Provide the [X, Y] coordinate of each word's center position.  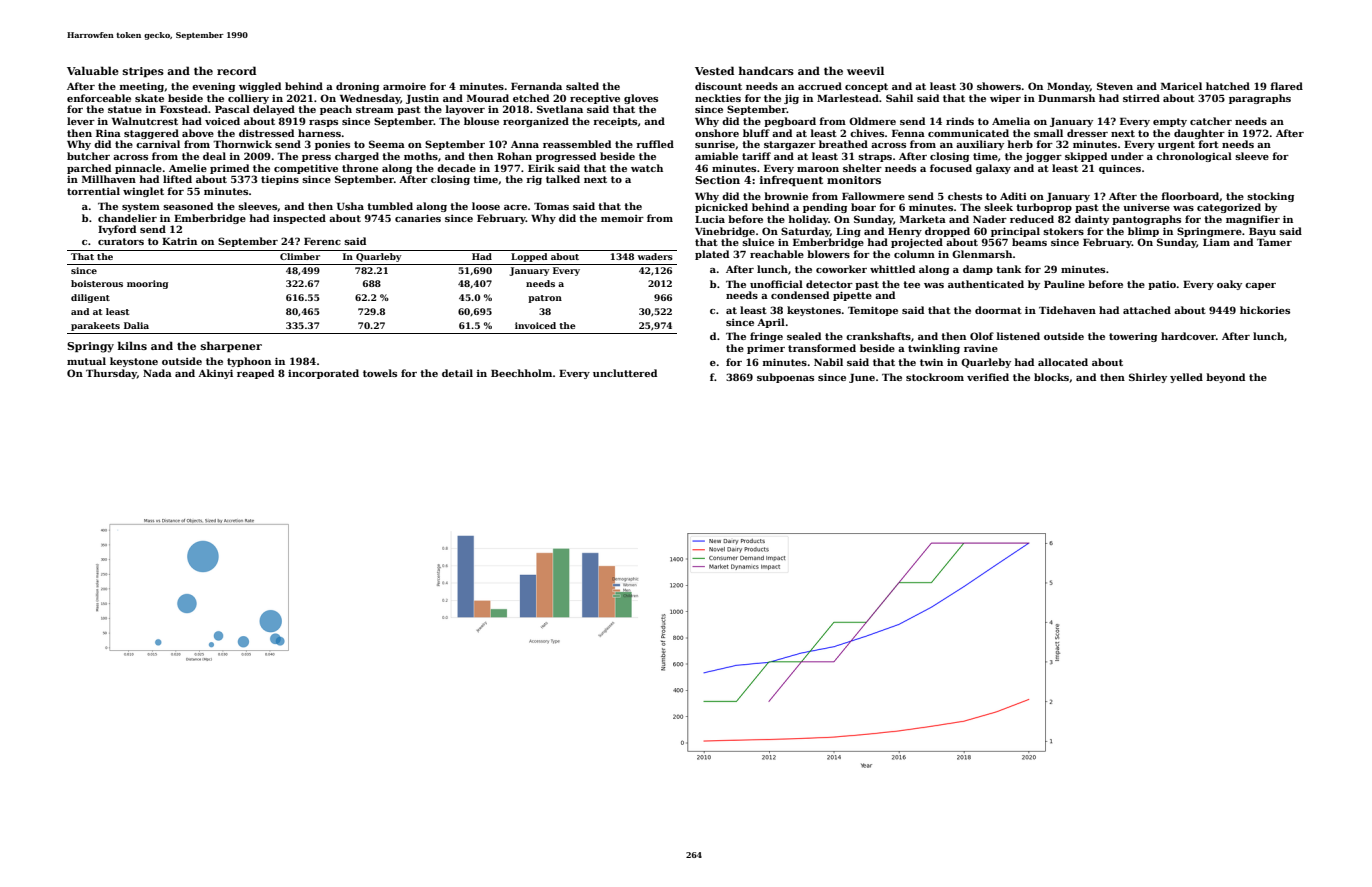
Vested [714, 70]
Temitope [873, 311]
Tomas [551, 206]
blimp [1143, 232]
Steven [1115, 86]
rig [534, 180]
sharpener [231, 346]
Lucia [710, 219]
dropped [947, 232]
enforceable [99, 98]
